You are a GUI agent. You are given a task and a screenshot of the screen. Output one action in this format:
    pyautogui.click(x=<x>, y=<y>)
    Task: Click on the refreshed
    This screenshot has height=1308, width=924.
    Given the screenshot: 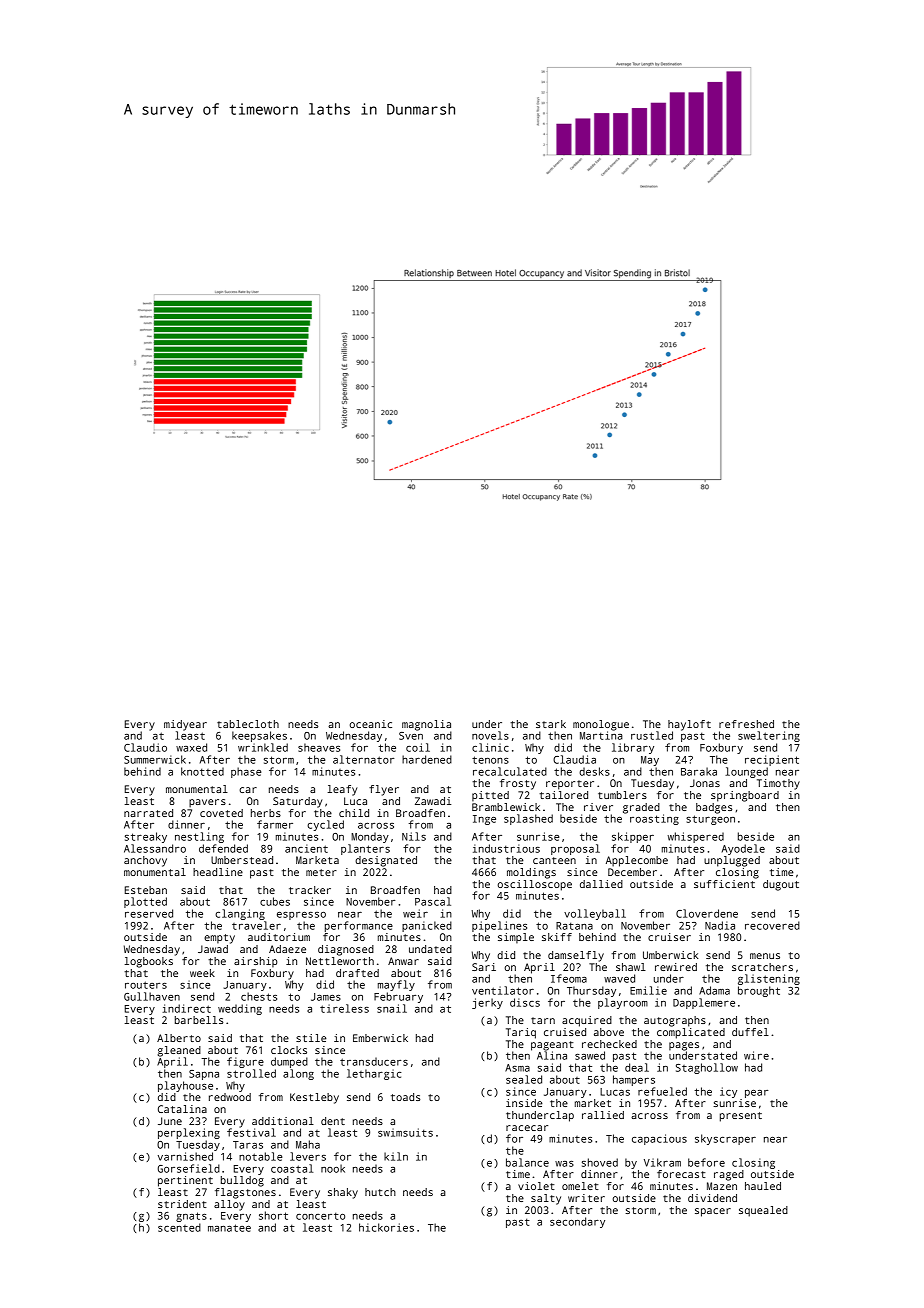 What is the action you would take?
    pyautogui.click(x=746, y=724)
